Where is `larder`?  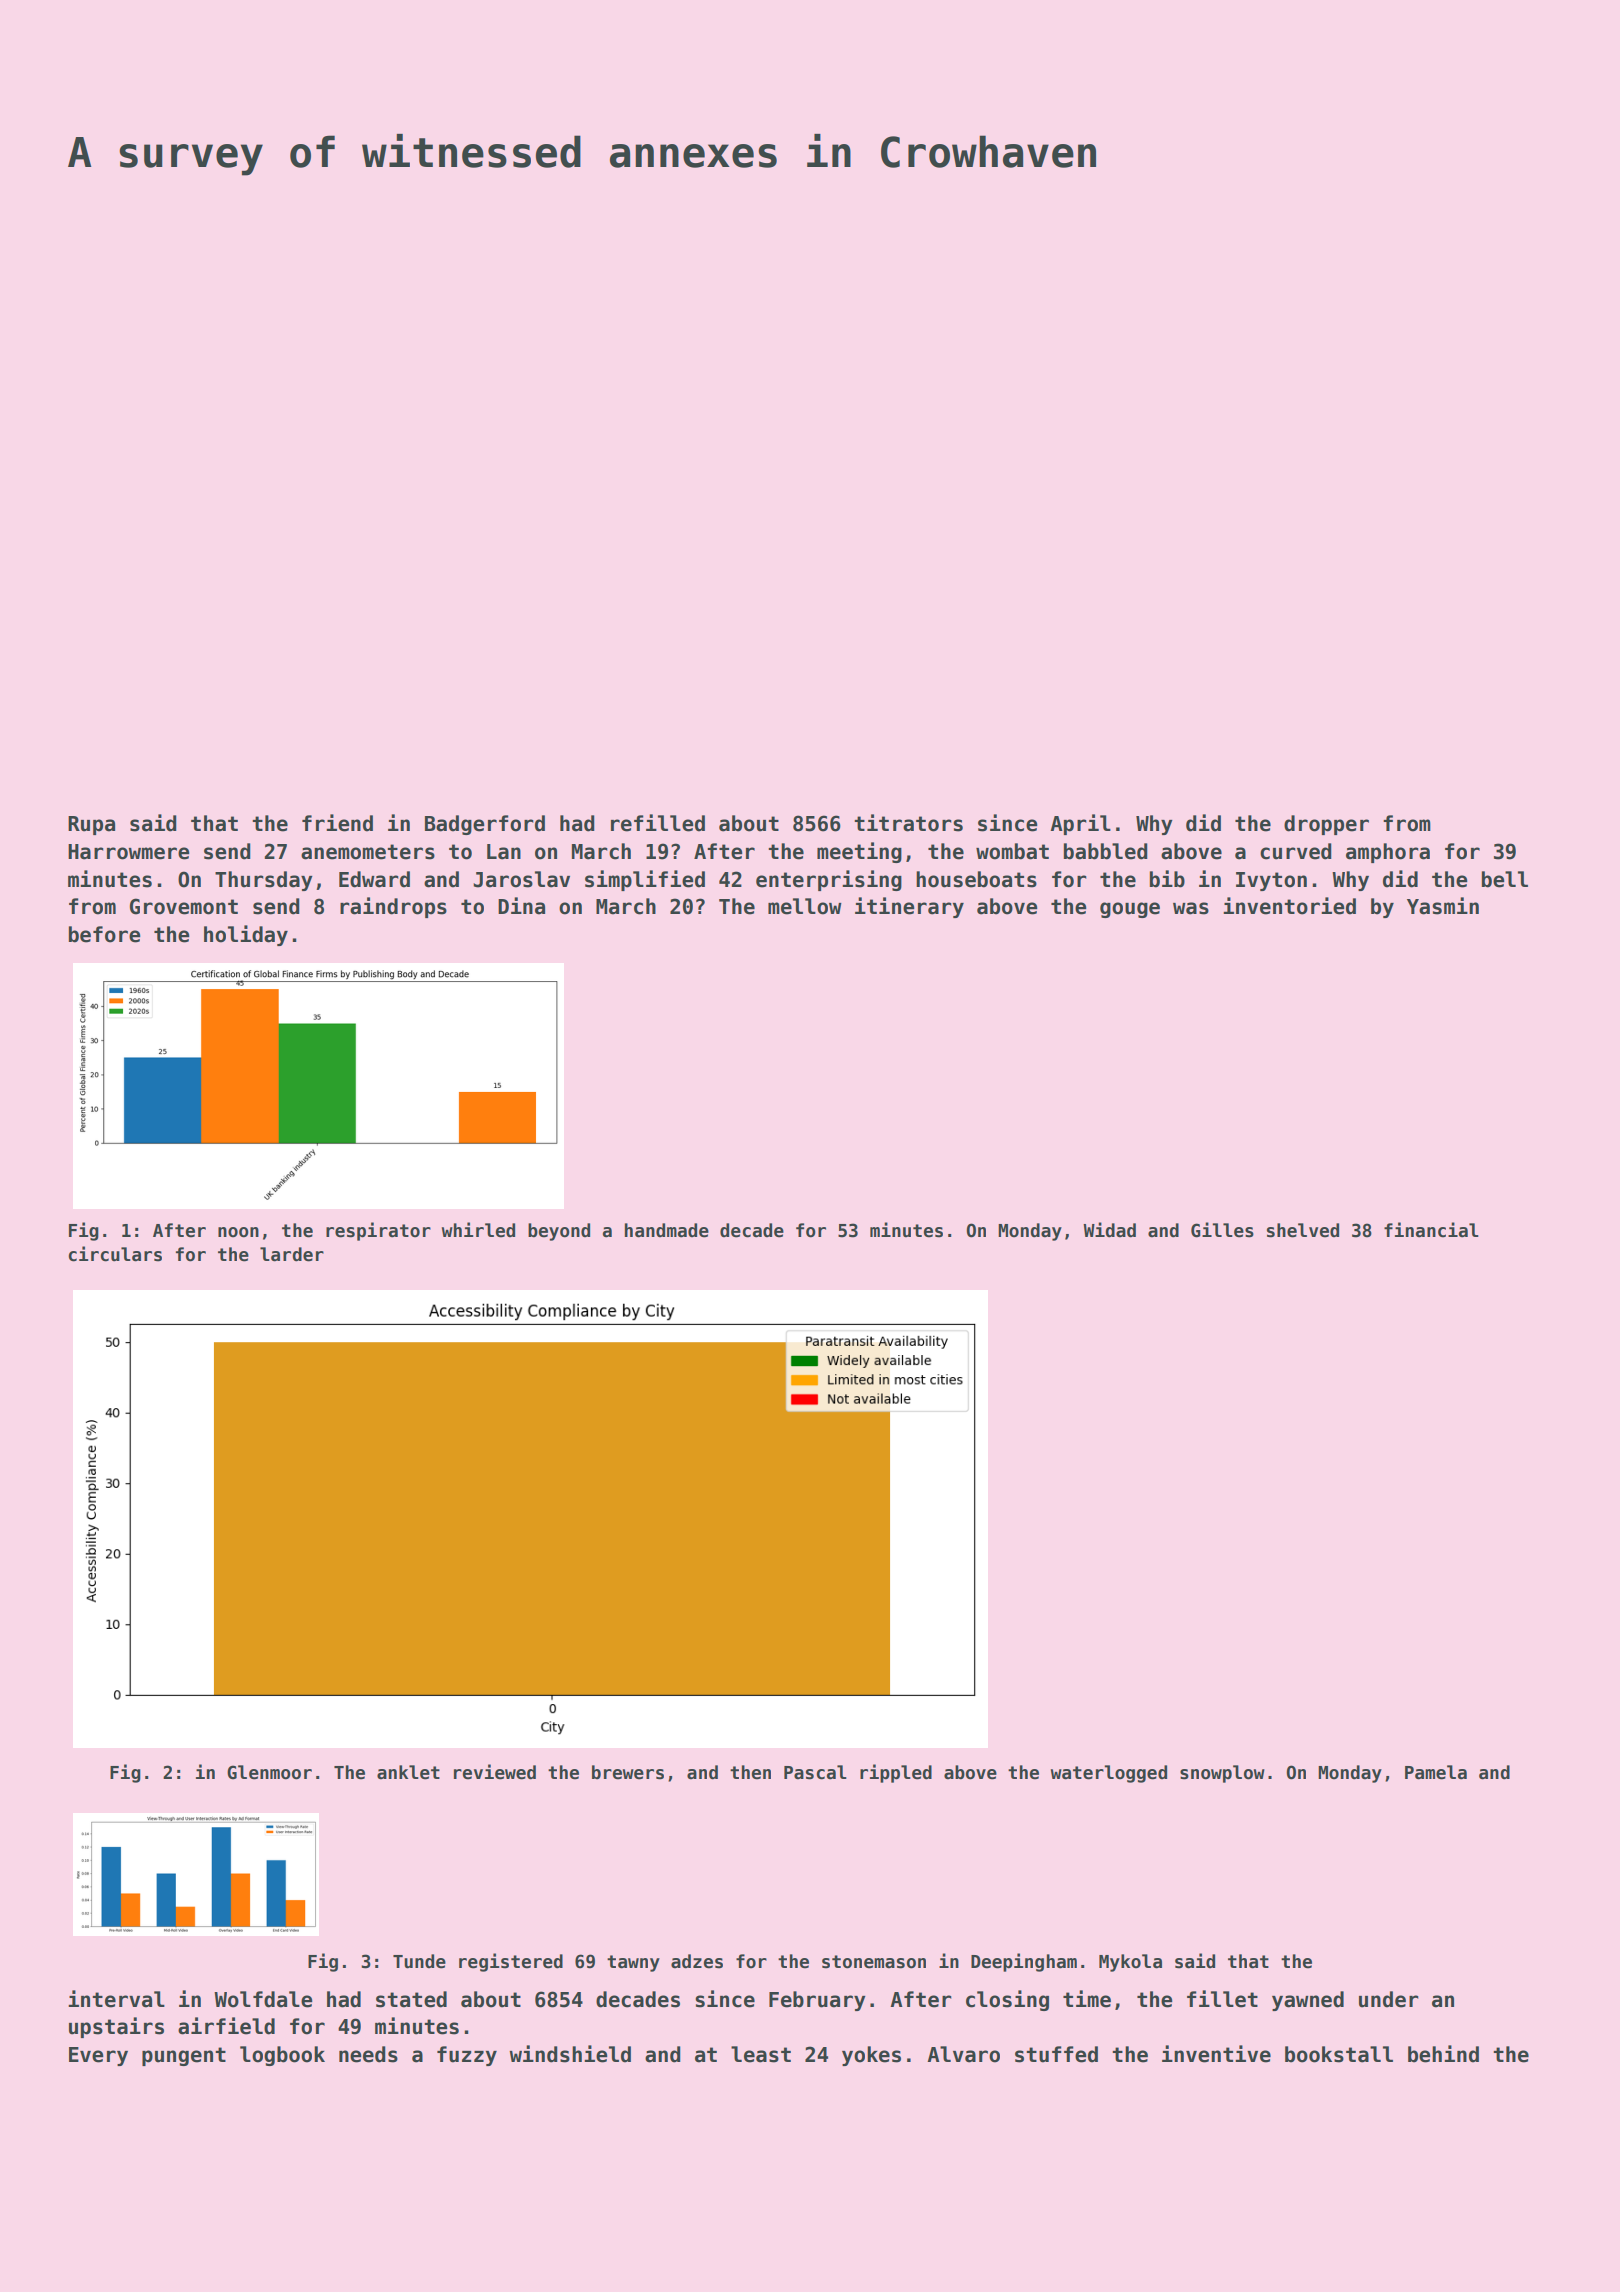 larder is located at coordinates (292, 1254).
